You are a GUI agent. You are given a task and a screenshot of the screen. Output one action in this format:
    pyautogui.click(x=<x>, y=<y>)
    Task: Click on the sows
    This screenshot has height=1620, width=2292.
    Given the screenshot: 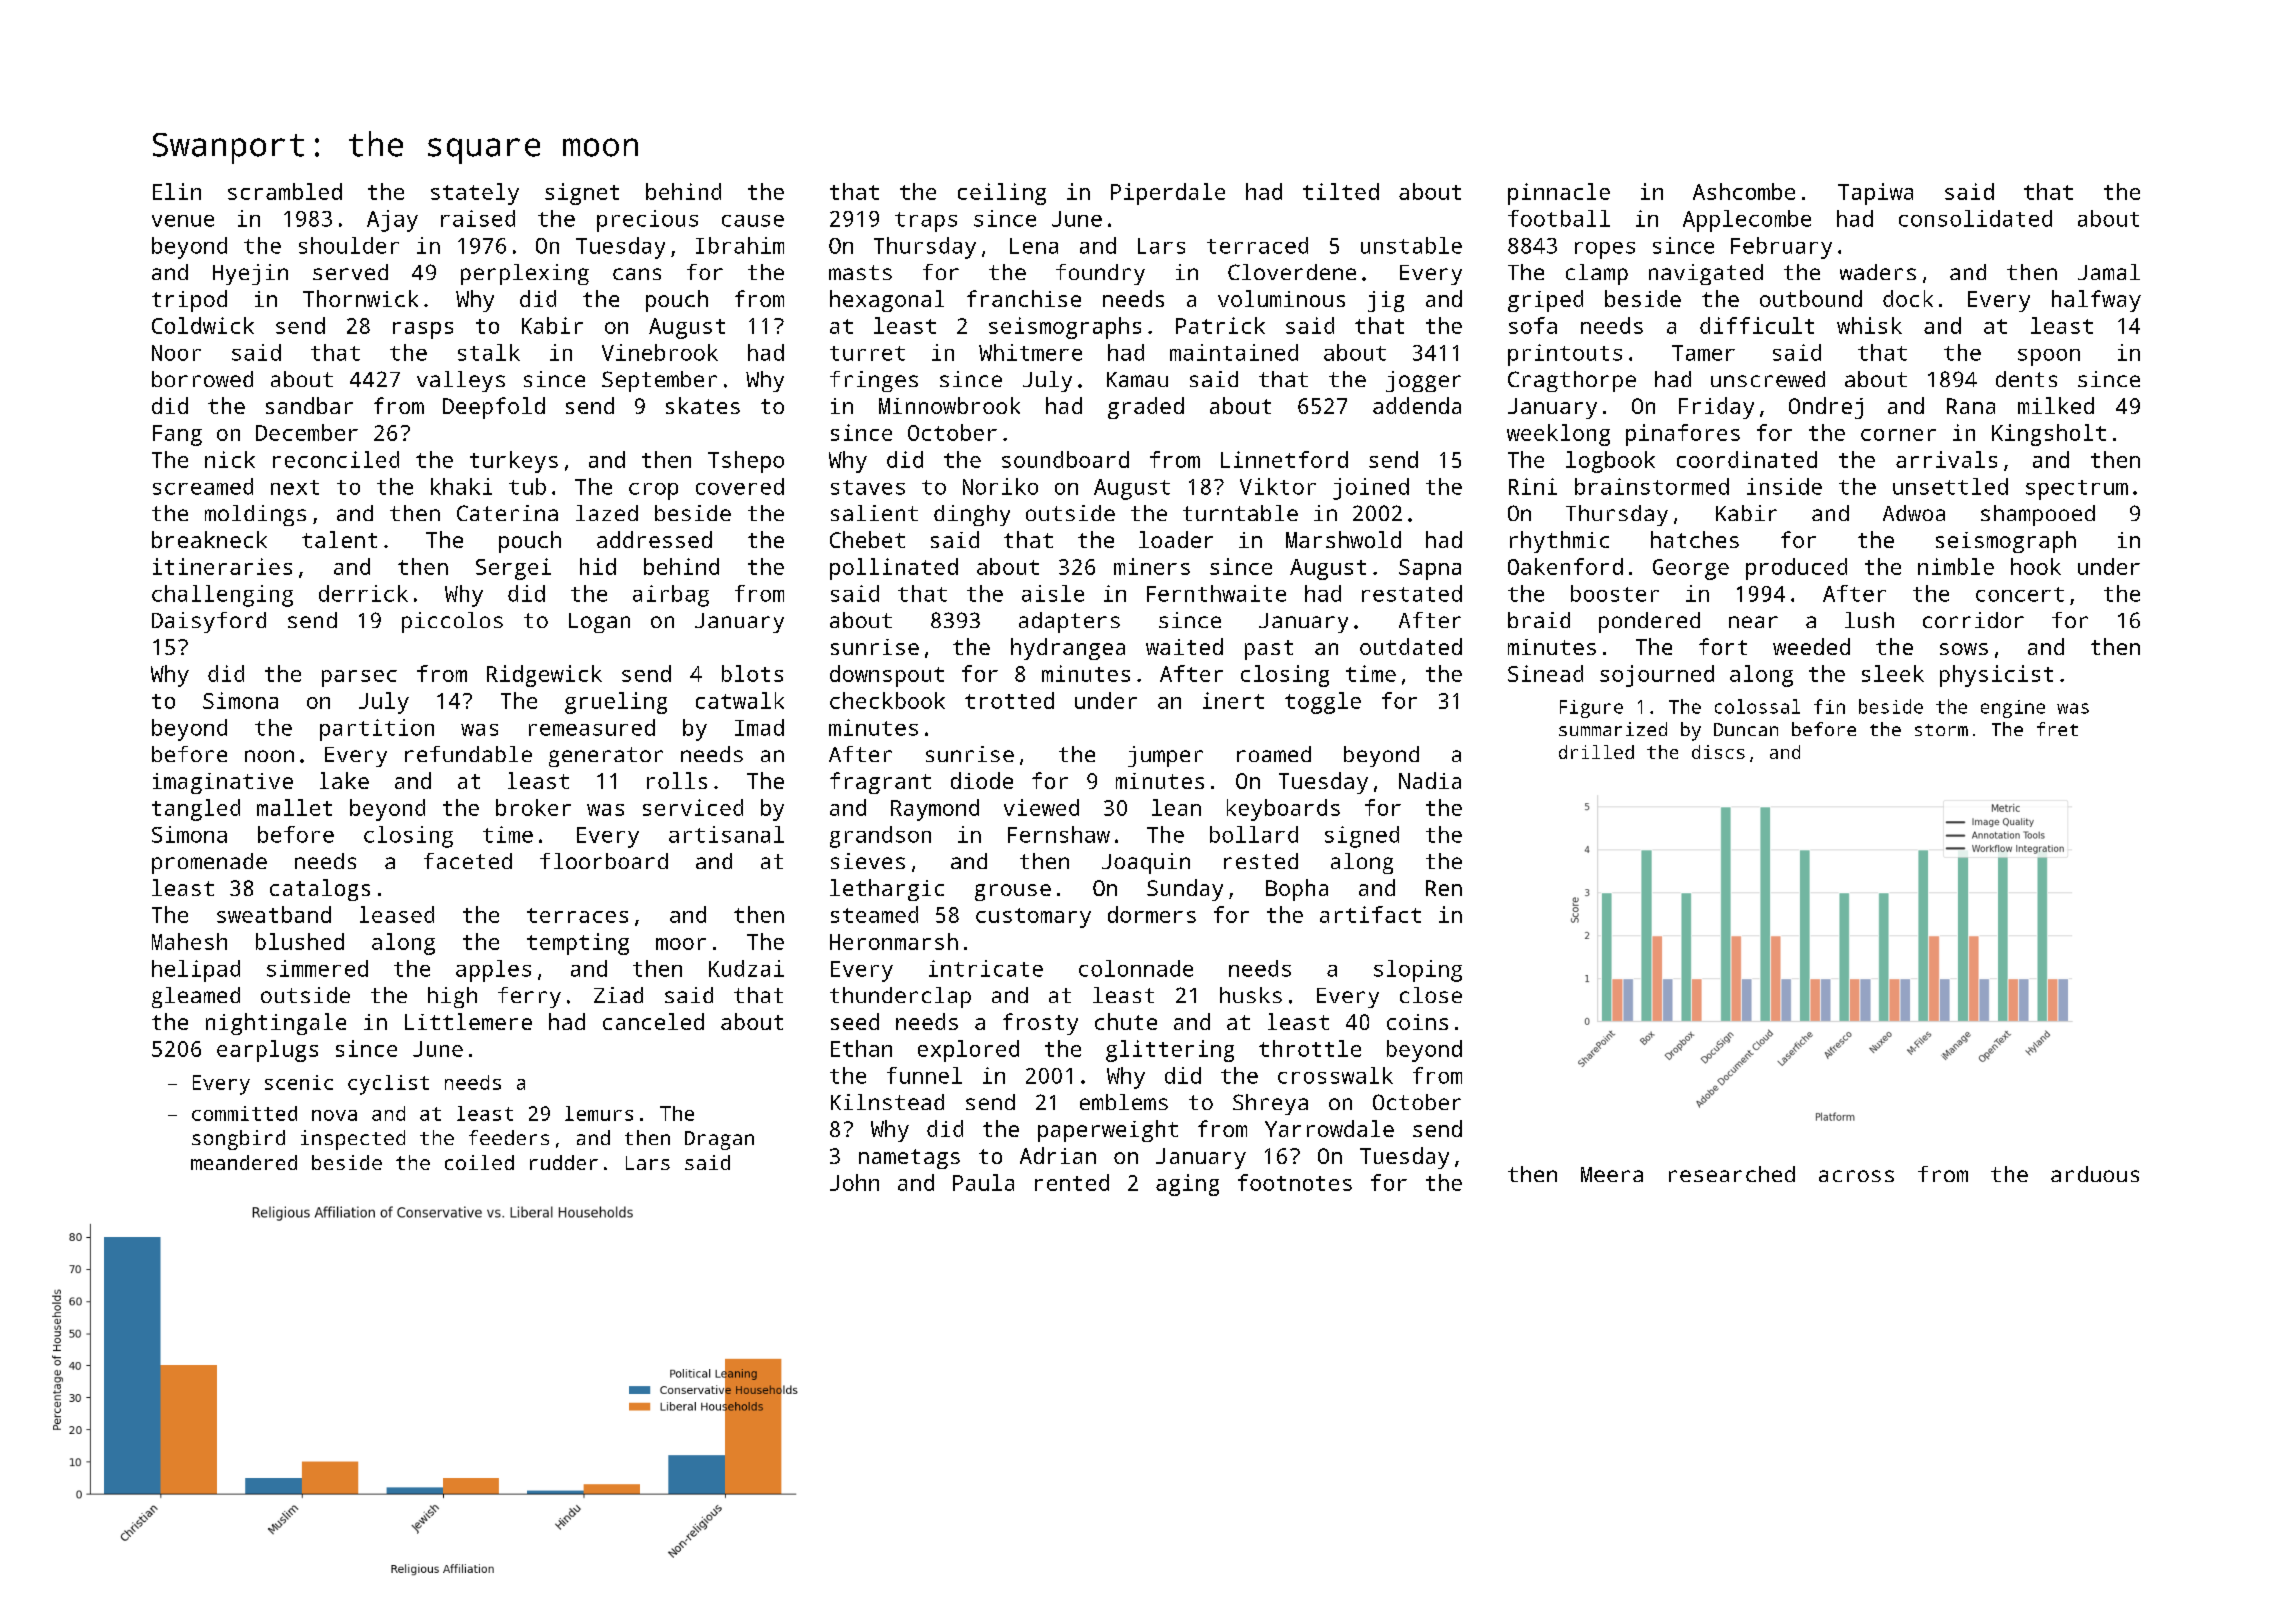 What is the action you would take?
    pyautogui.click(x=1964, y=649)
